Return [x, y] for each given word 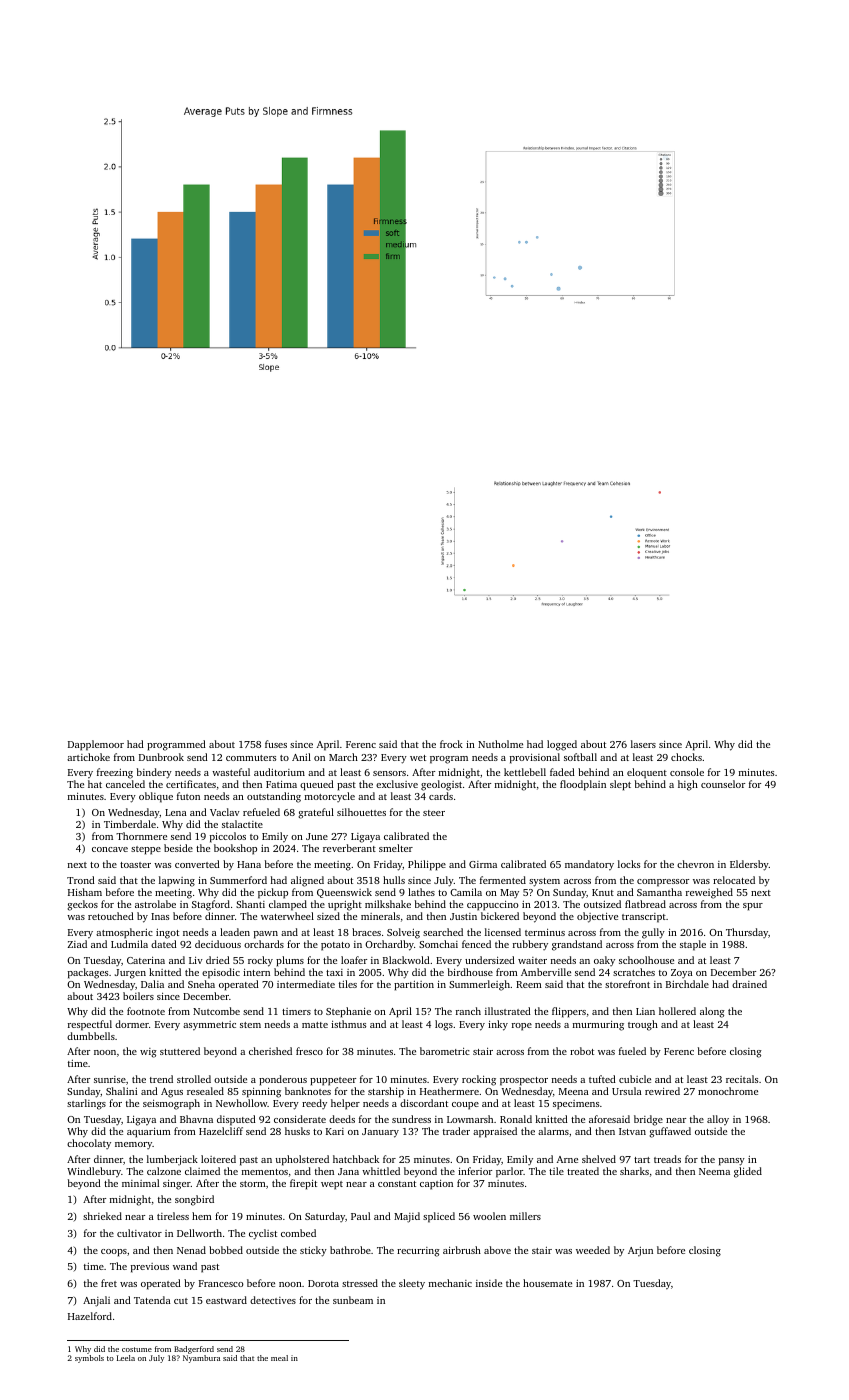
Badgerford [194, 1350]
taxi [334, 972]
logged [562, 745]
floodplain [583, 785]
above [497, 1250]
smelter [396, 848]
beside [178, 848]
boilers [138, 996]
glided [748, 1172]
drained [749, 984]
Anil [301, 757]
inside [489, 1283]
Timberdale [130, 824]
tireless [173, 1216]
